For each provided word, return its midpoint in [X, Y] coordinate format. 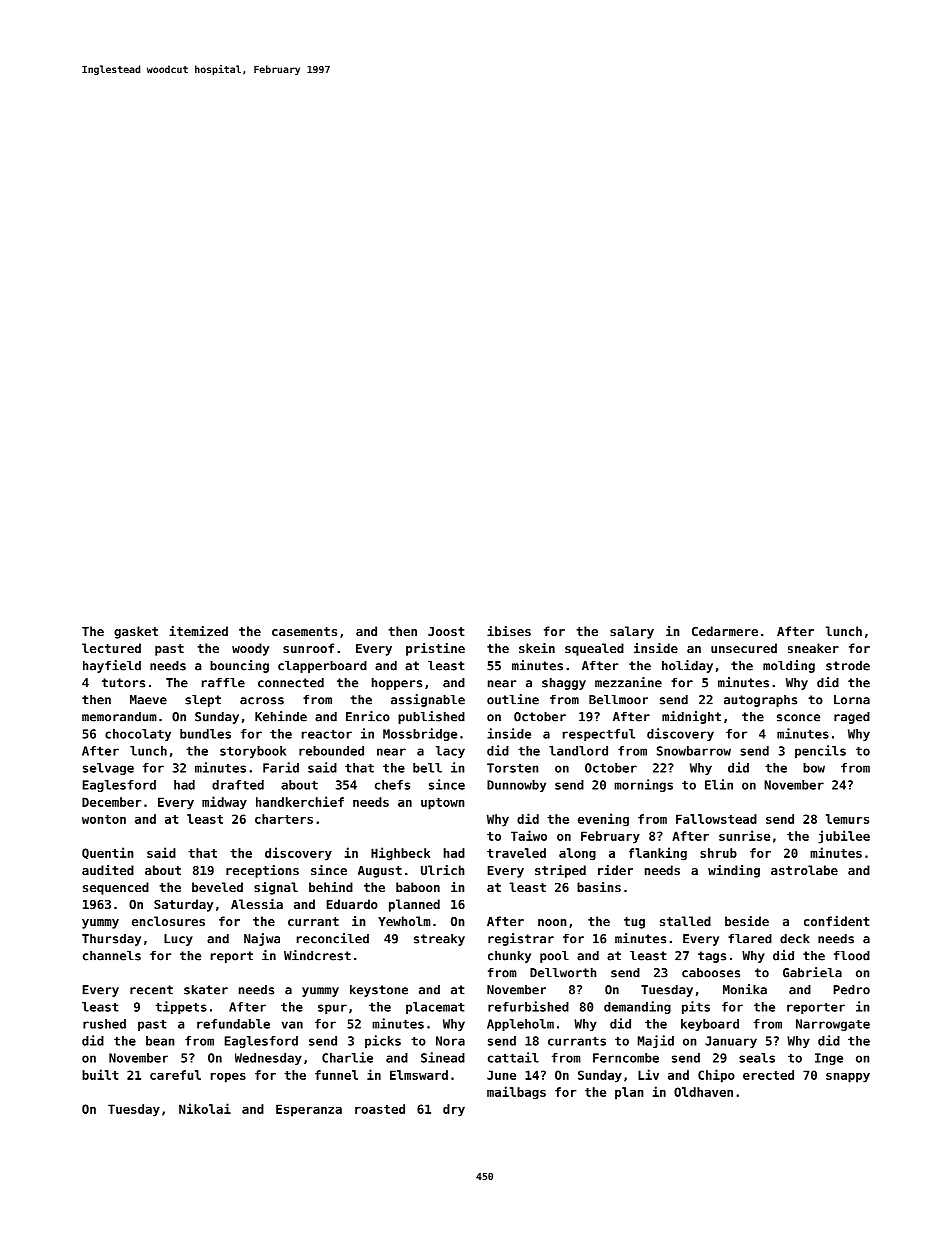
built [100, 1074]
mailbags [516, 1093]
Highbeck [400, 854]
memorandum [119, 717]
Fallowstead [716, 819]
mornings [643, 785]
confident [837, 921]
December [111, 802]
